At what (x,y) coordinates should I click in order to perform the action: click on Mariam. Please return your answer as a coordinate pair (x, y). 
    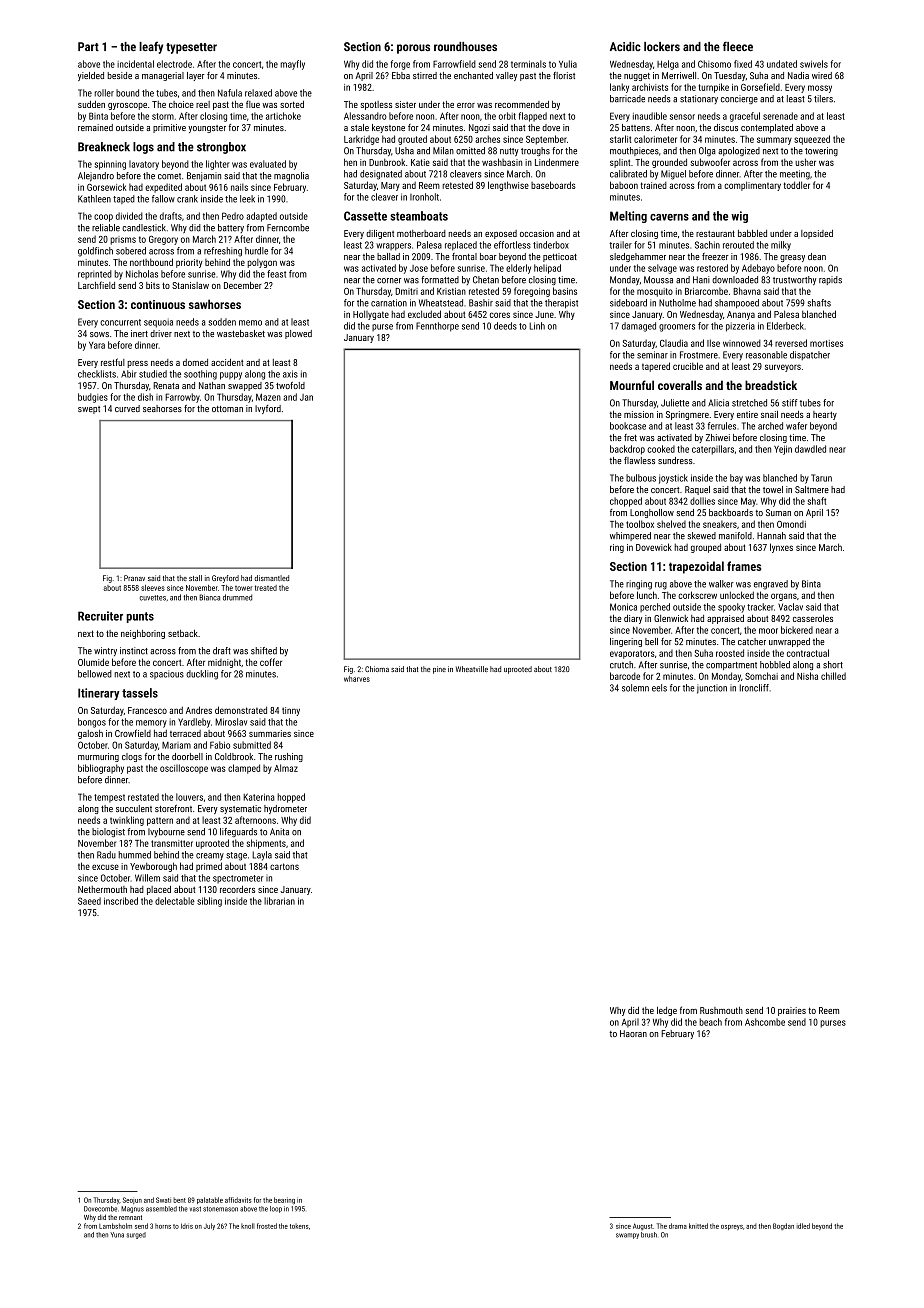
    Looking at the image, I should click on (176, 745).
